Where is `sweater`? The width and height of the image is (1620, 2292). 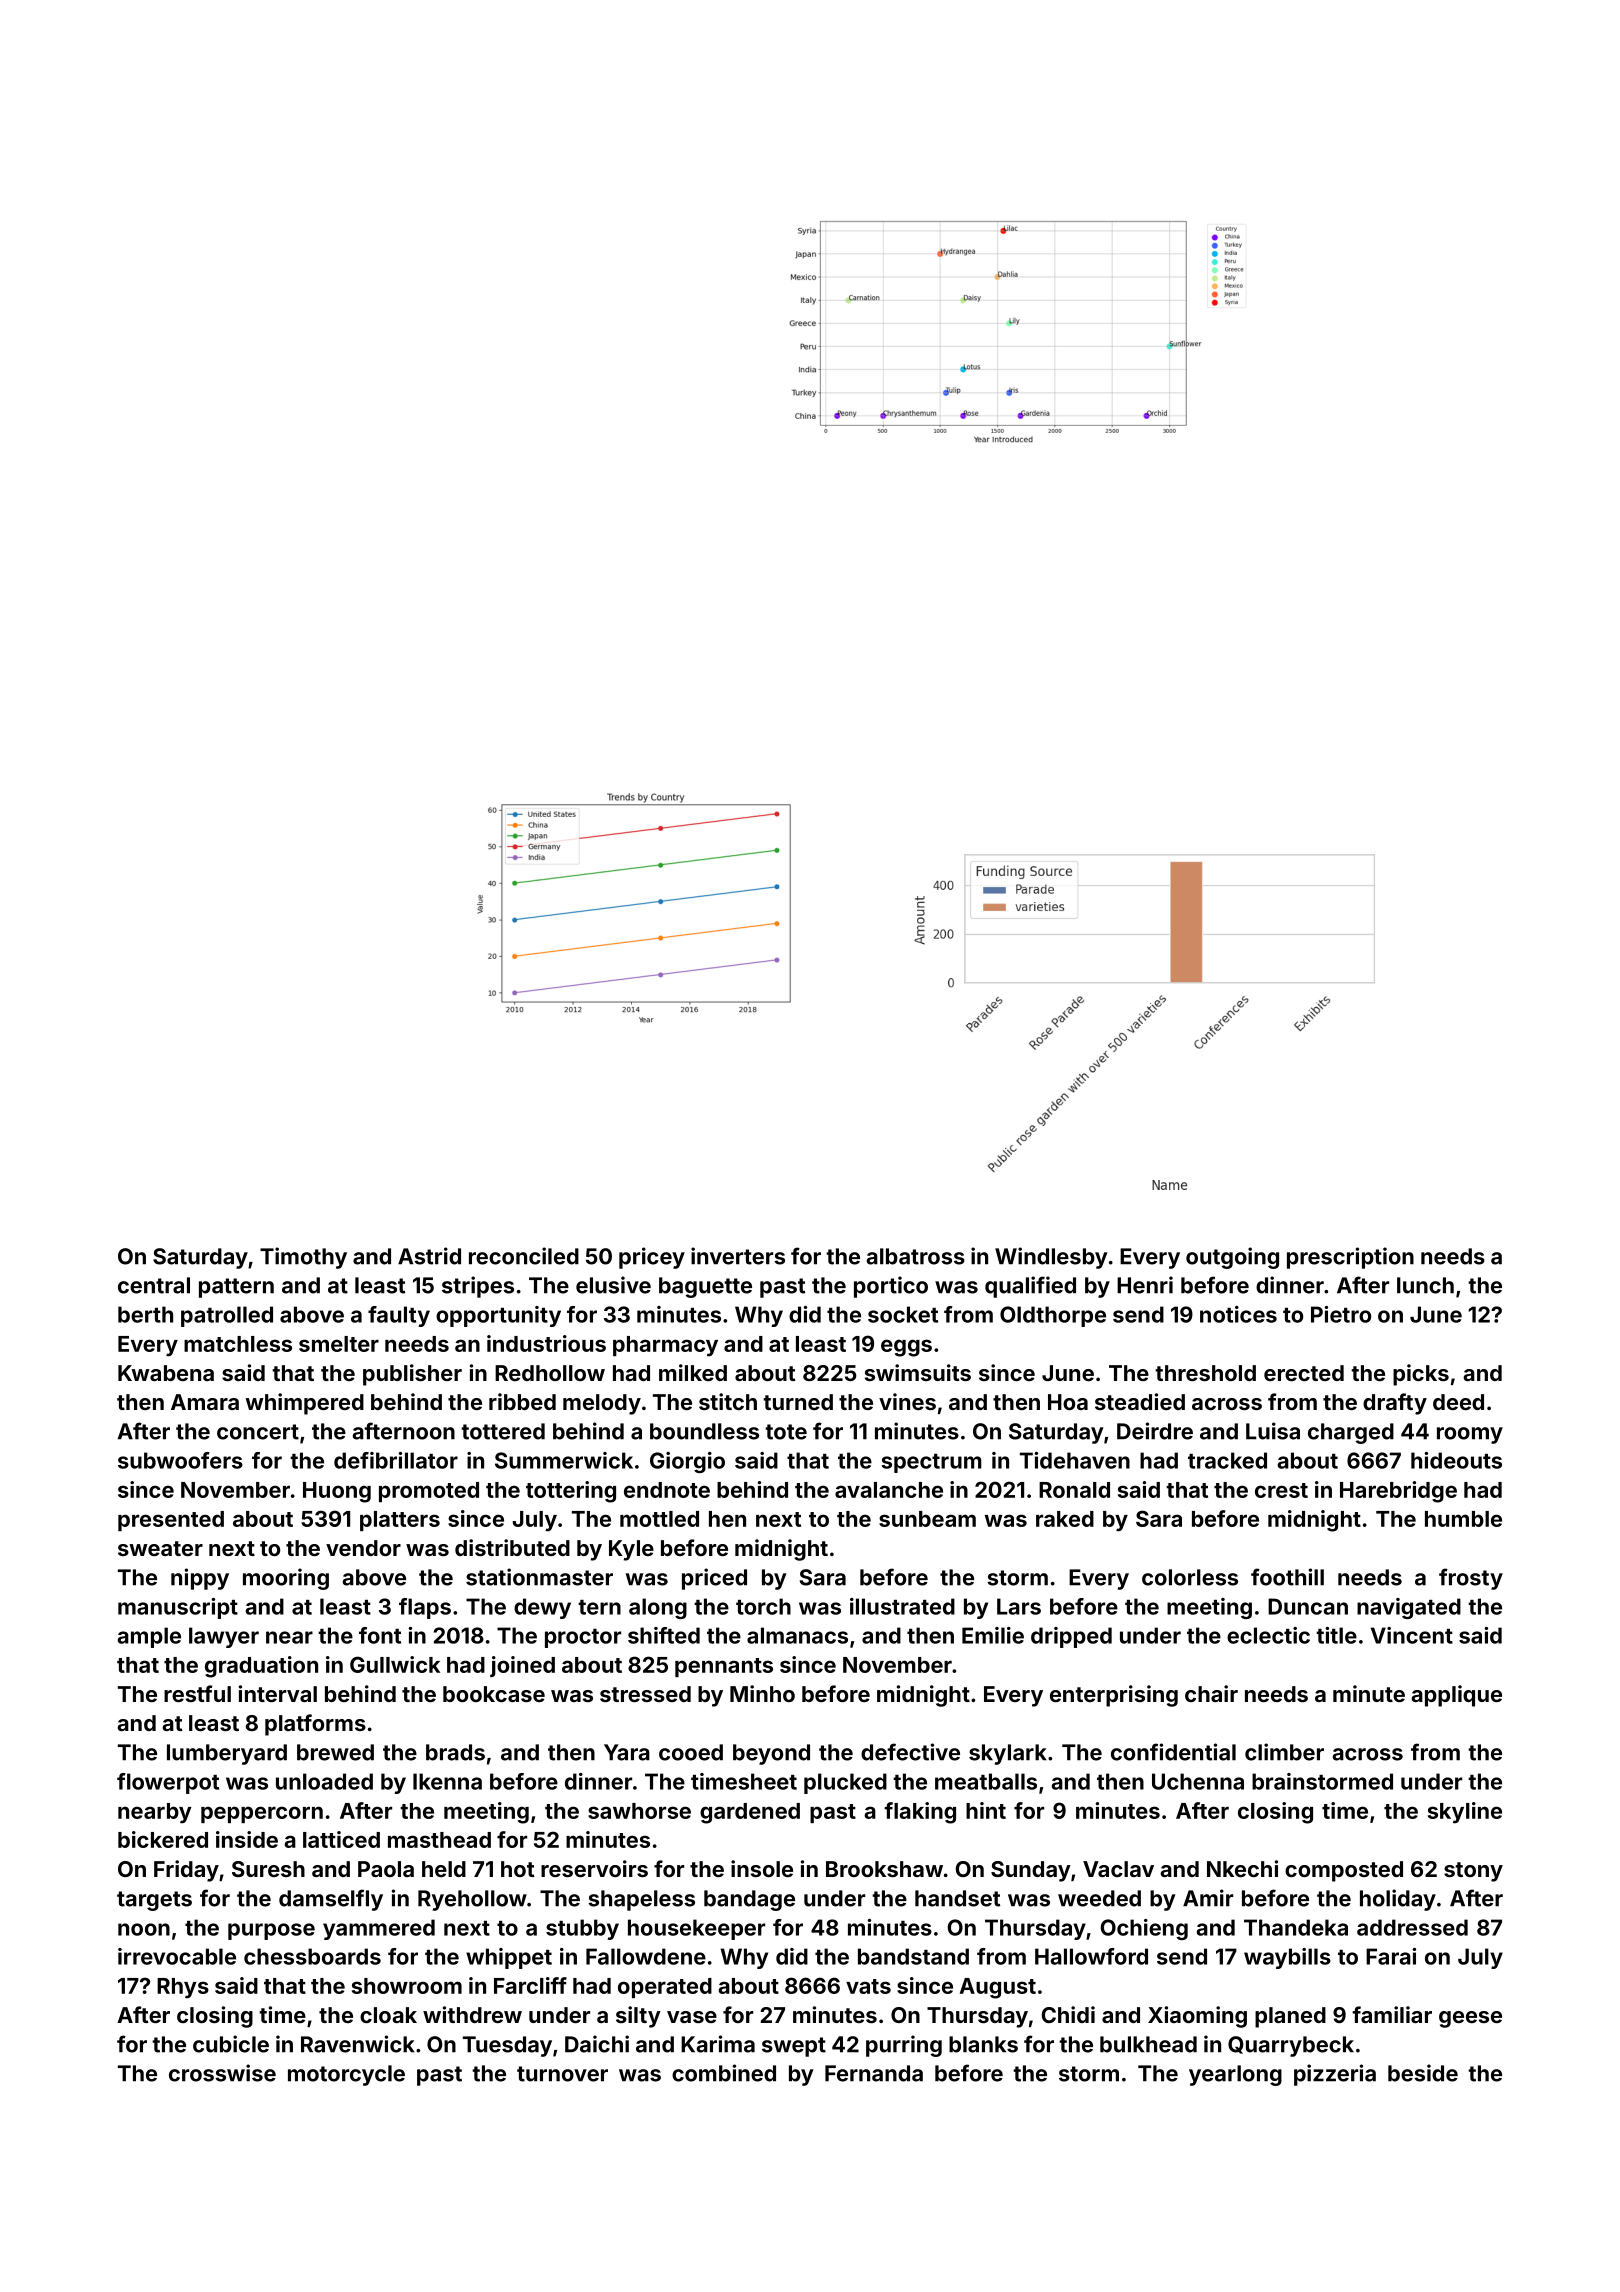
sweater is located at coordinates (160, 1548).
